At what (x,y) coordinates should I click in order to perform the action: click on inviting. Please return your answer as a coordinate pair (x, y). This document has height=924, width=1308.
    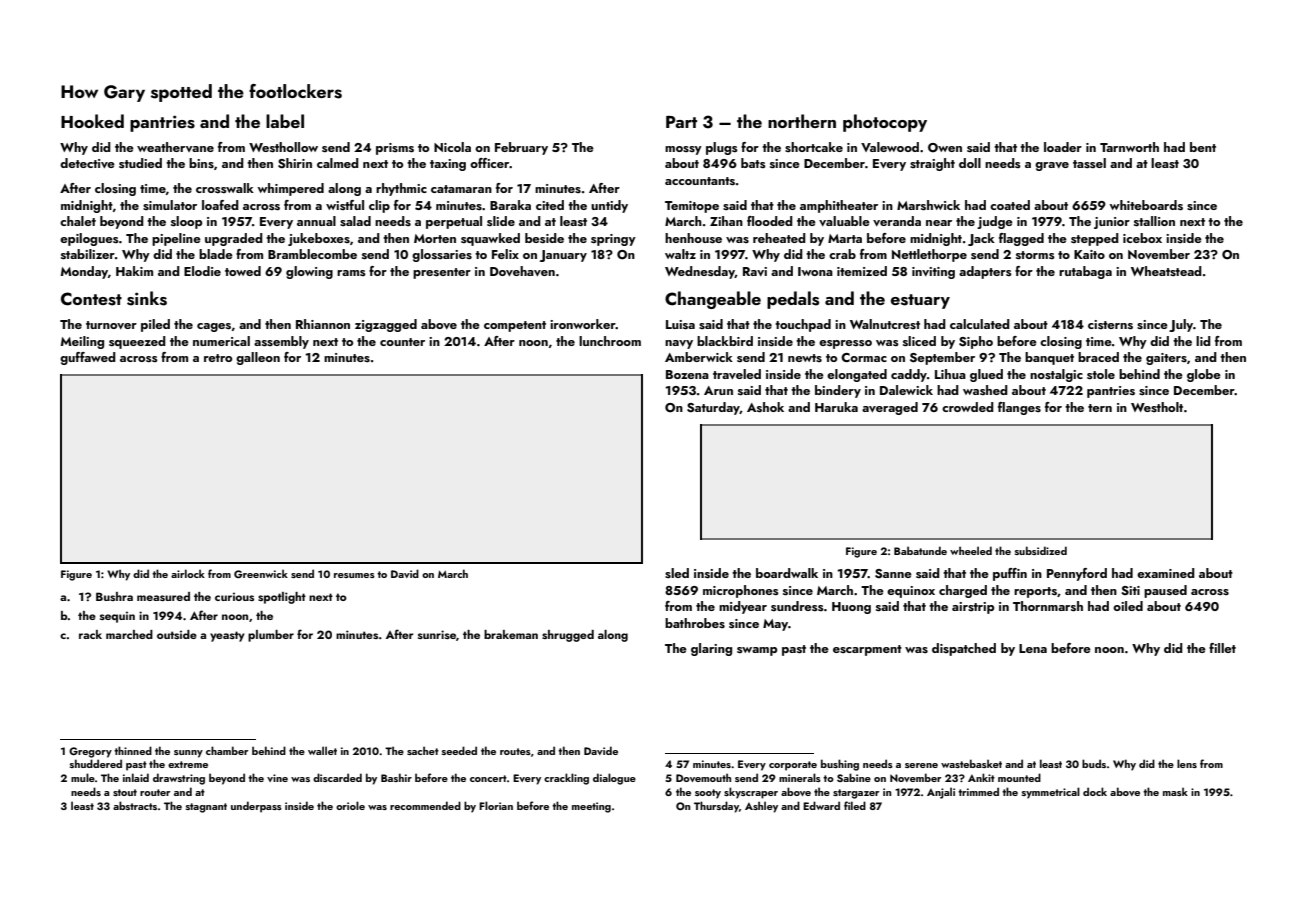
    Looking at the image, I should click on (933, 273).
